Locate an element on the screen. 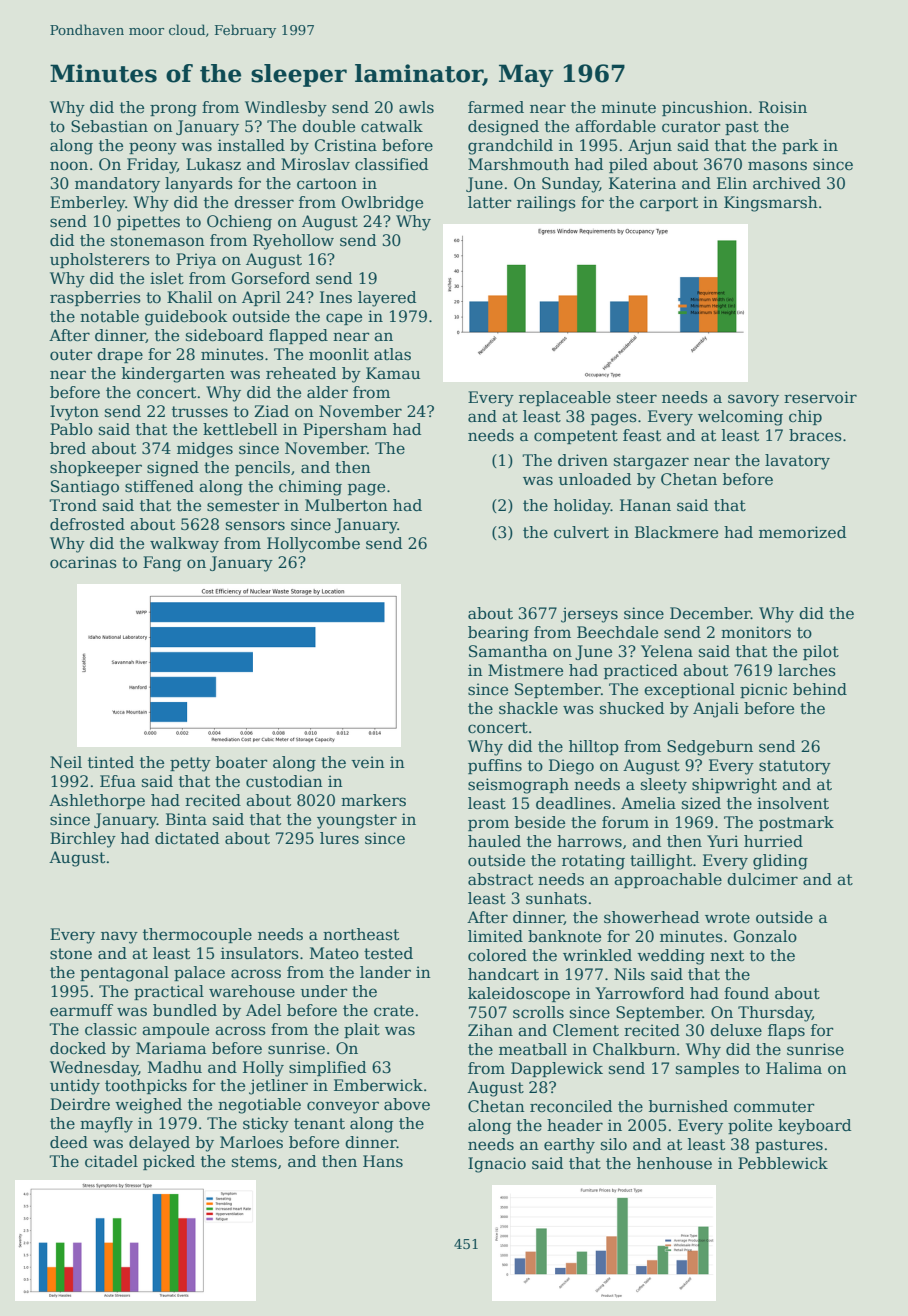 The height and width of the screenshot is (1316, 908). tinted is located at coordinates (111, 762).
